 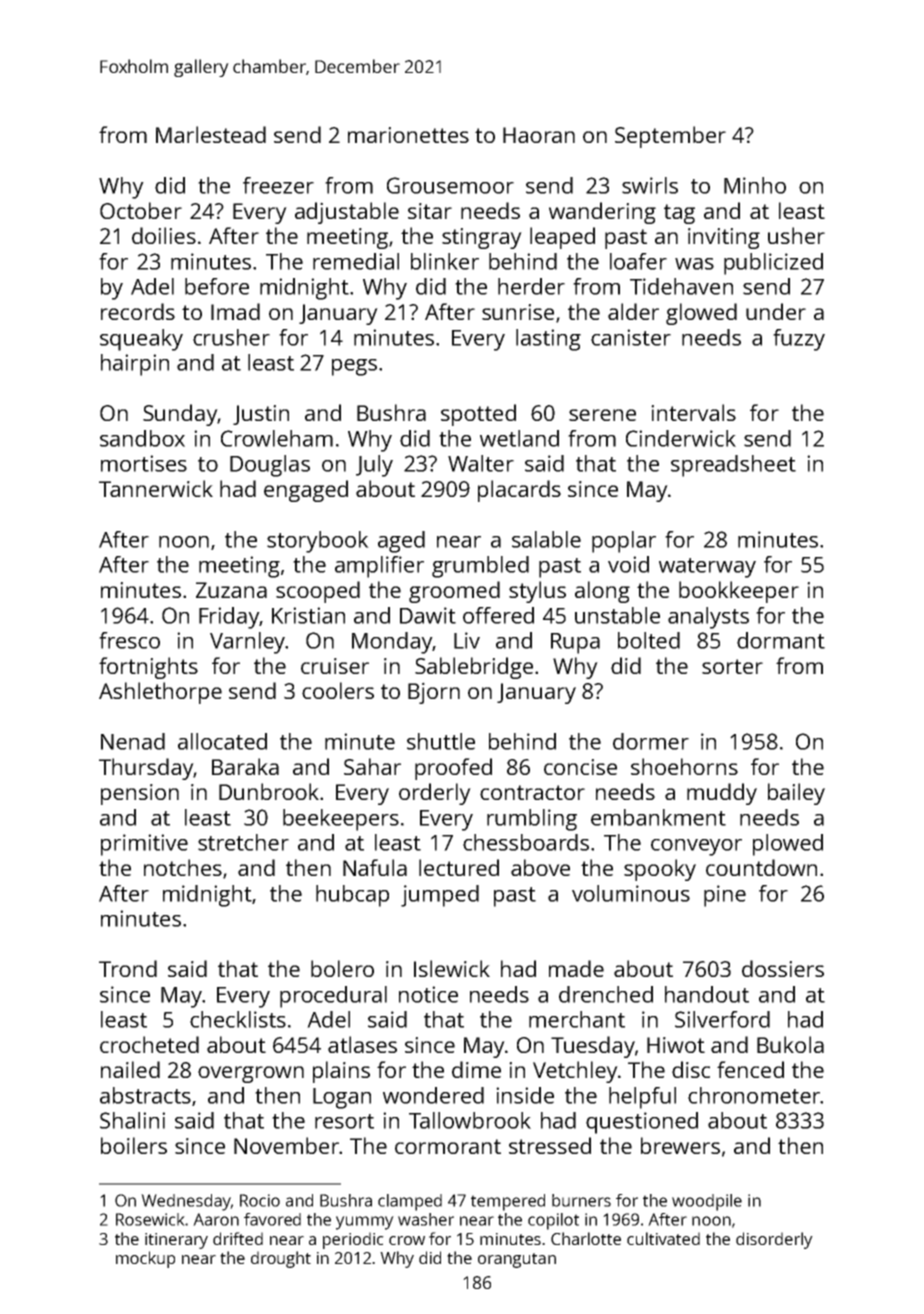 What do you see at coordinates (478, 415) in the document?
I see `spotted` at bounding box center [478, 415].
